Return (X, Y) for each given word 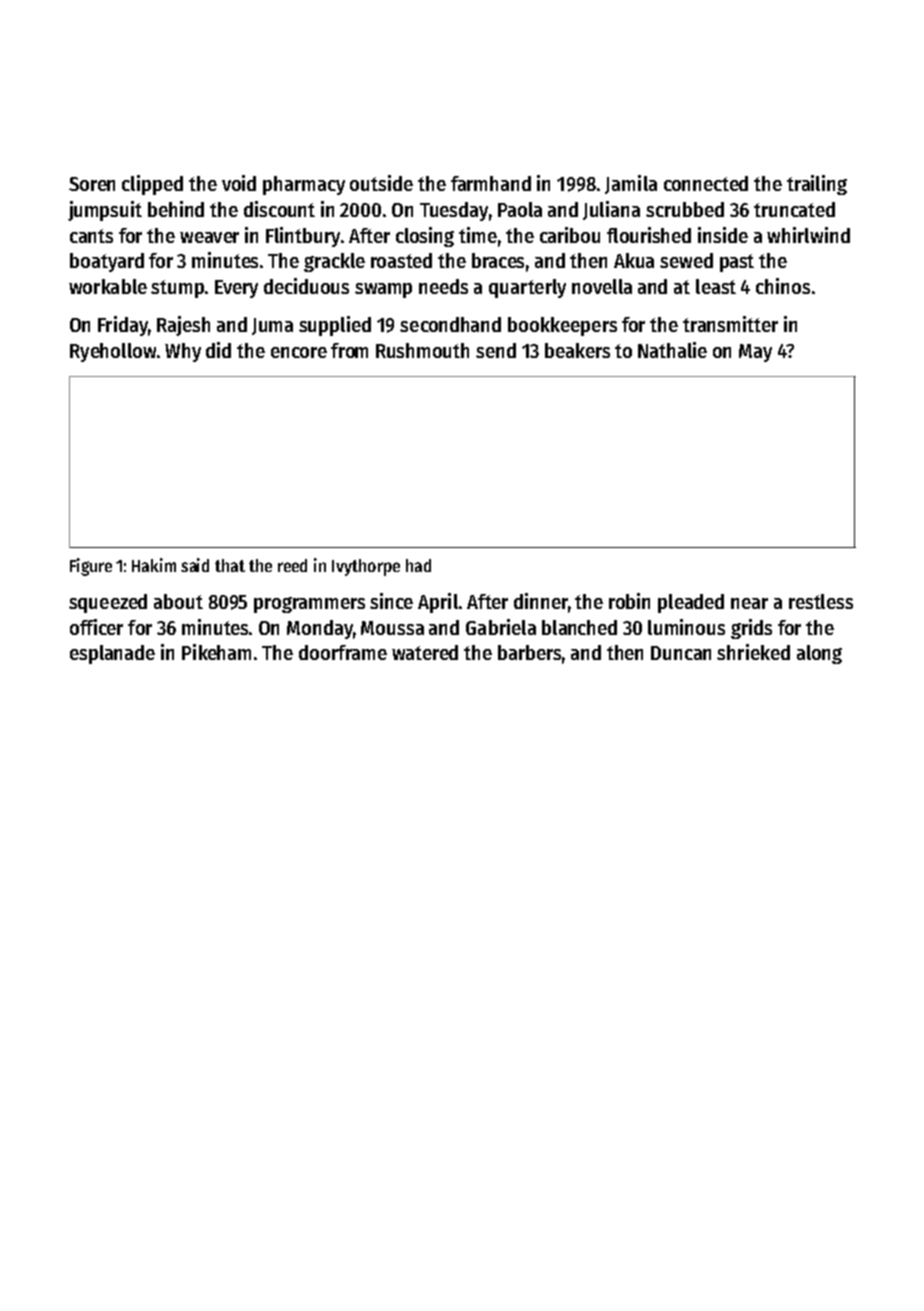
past (737, 263)
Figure (91, 567)
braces (498, 260)
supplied (335, 326)
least (716, 286)
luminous (686, 627)
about (178, 601)
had (418, 565)
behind (176, 209)
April (438, 603)
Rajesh (183, 326)
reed (292, 565)
